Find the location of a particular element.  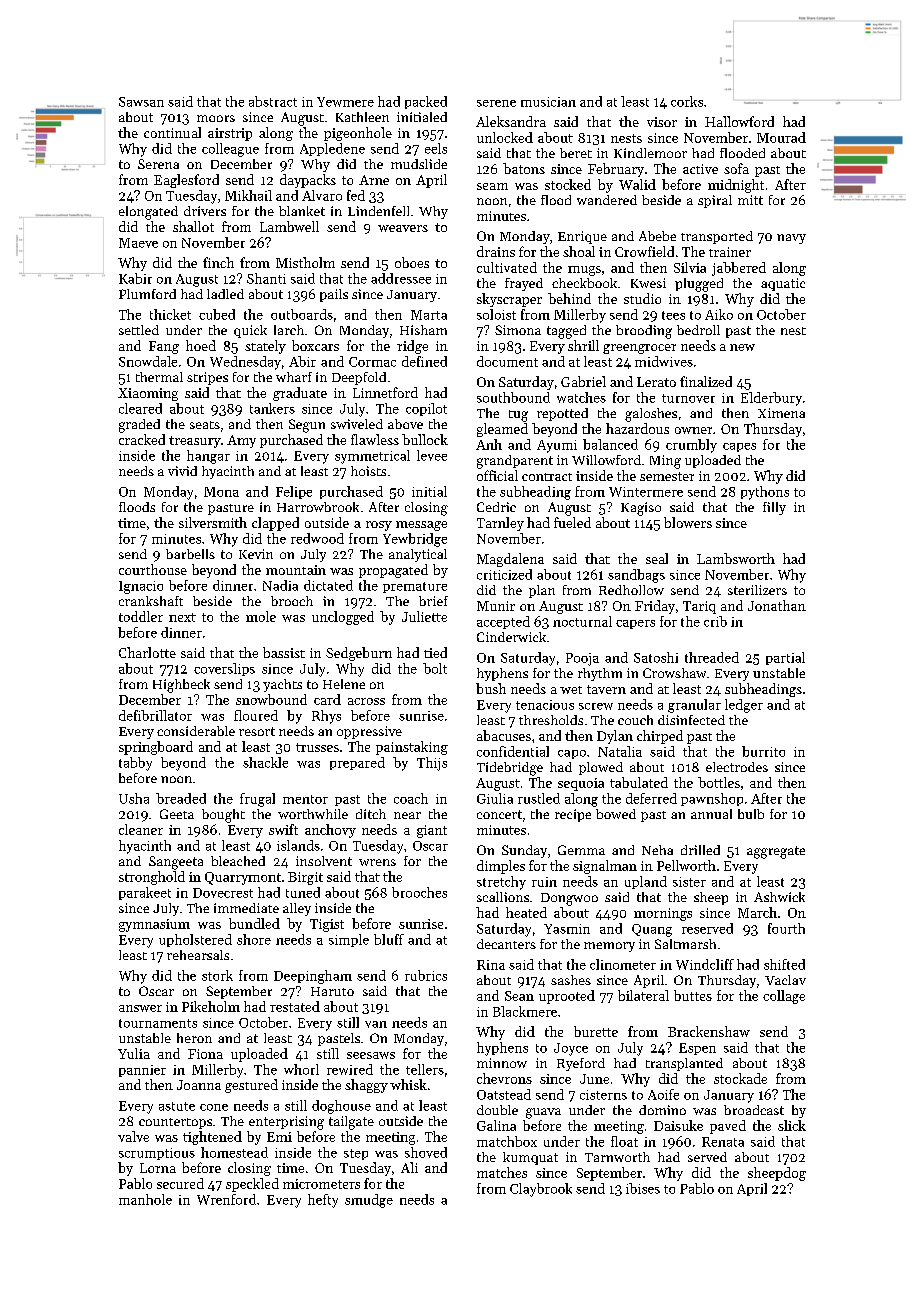

rosy is located at coordinates (379, 526).
